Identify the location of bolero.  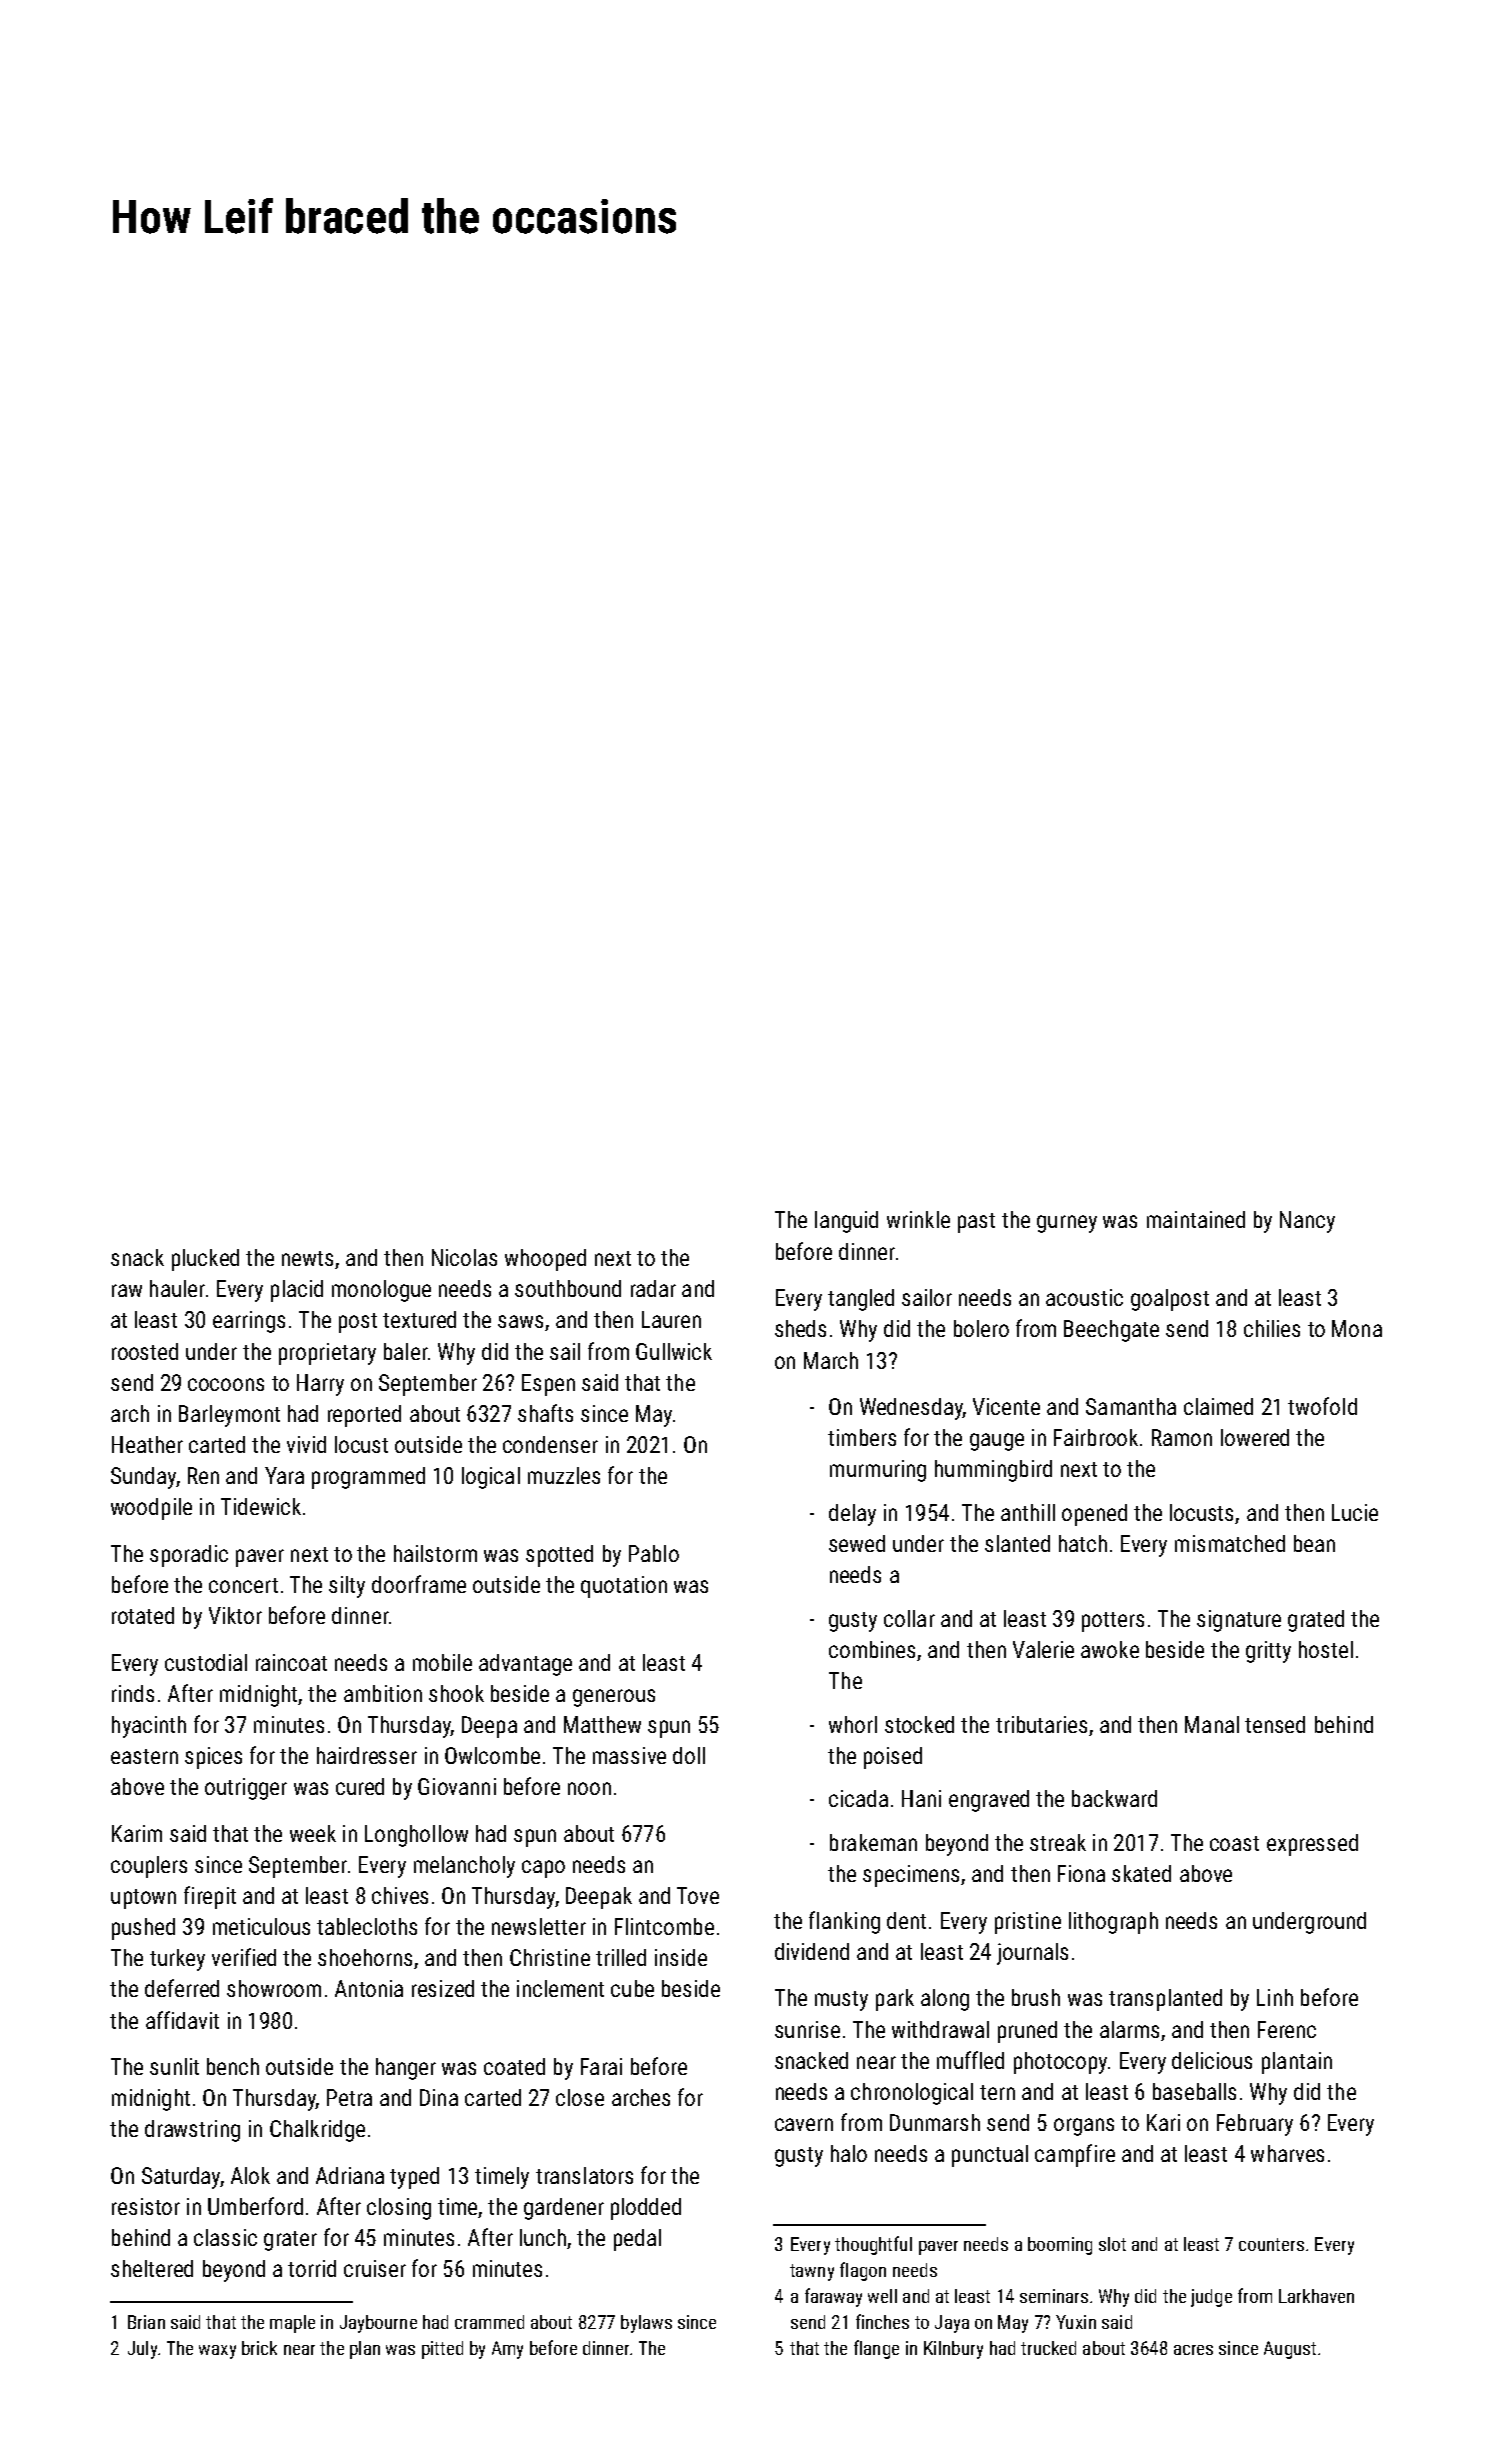
(981, 1328).
